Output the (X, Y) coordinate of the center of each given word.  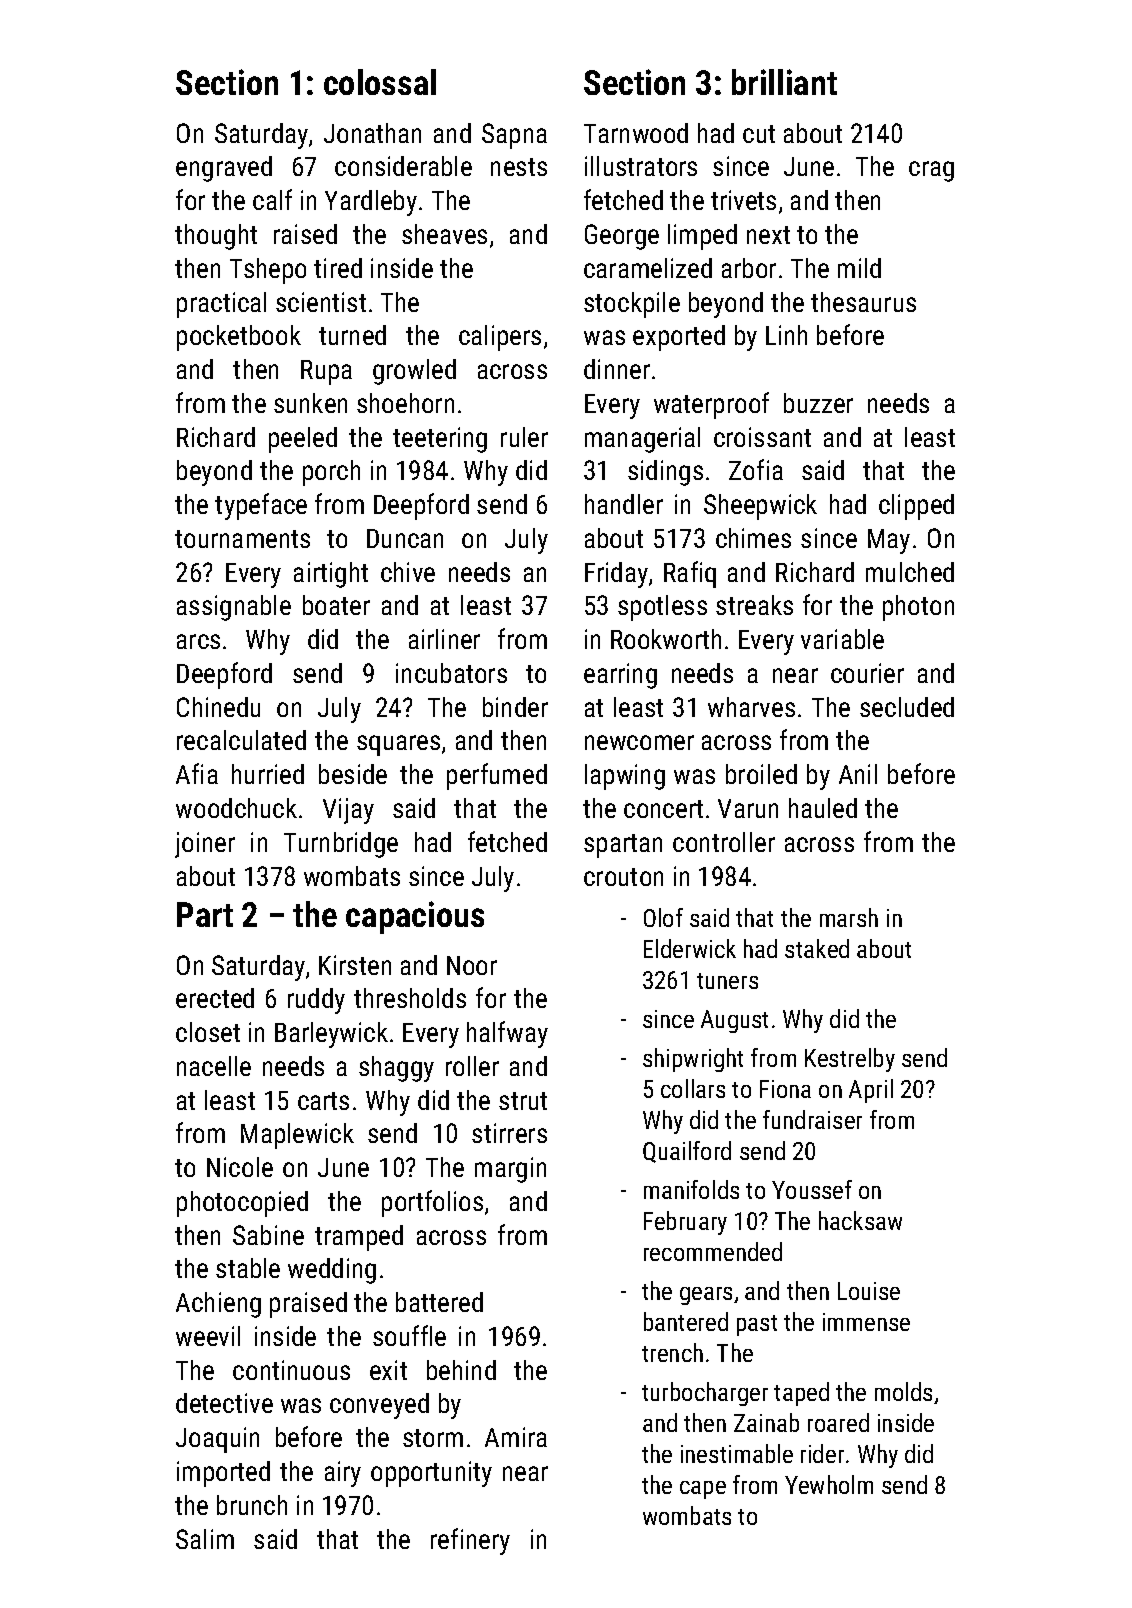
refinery (470, 1541)
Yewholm (829, 1484)
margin (510, 1170)
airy (343, 1474)
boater (336, 605)
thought (216, 237)
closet (208, 1032)
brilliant (784, 82)
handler (624, 504)
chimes (753, 538)
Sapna (514, 136)
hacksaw (860, 1220)
